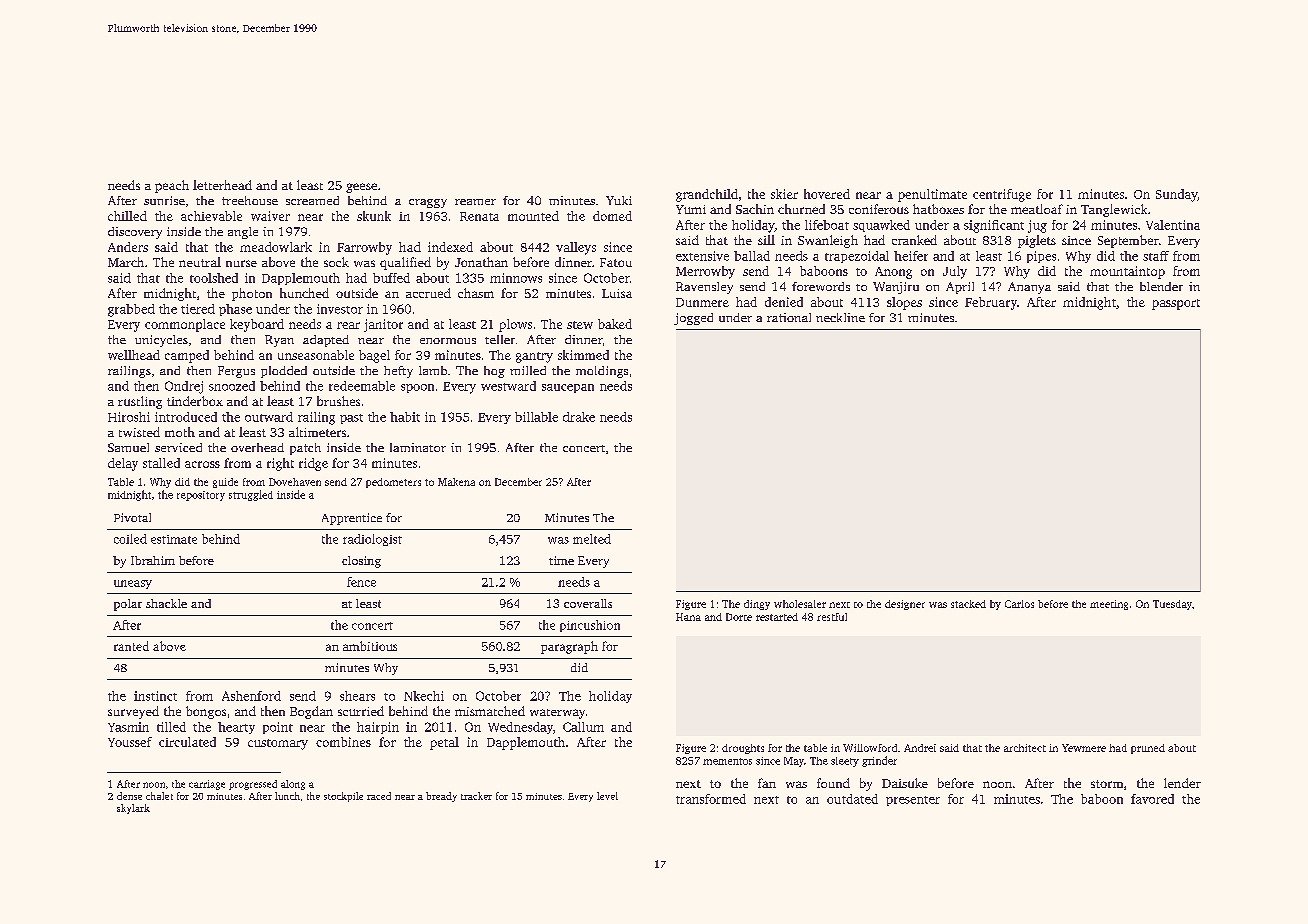 The height and width of the image is (924, 1308). I want to click on point, so click(278, 728).
